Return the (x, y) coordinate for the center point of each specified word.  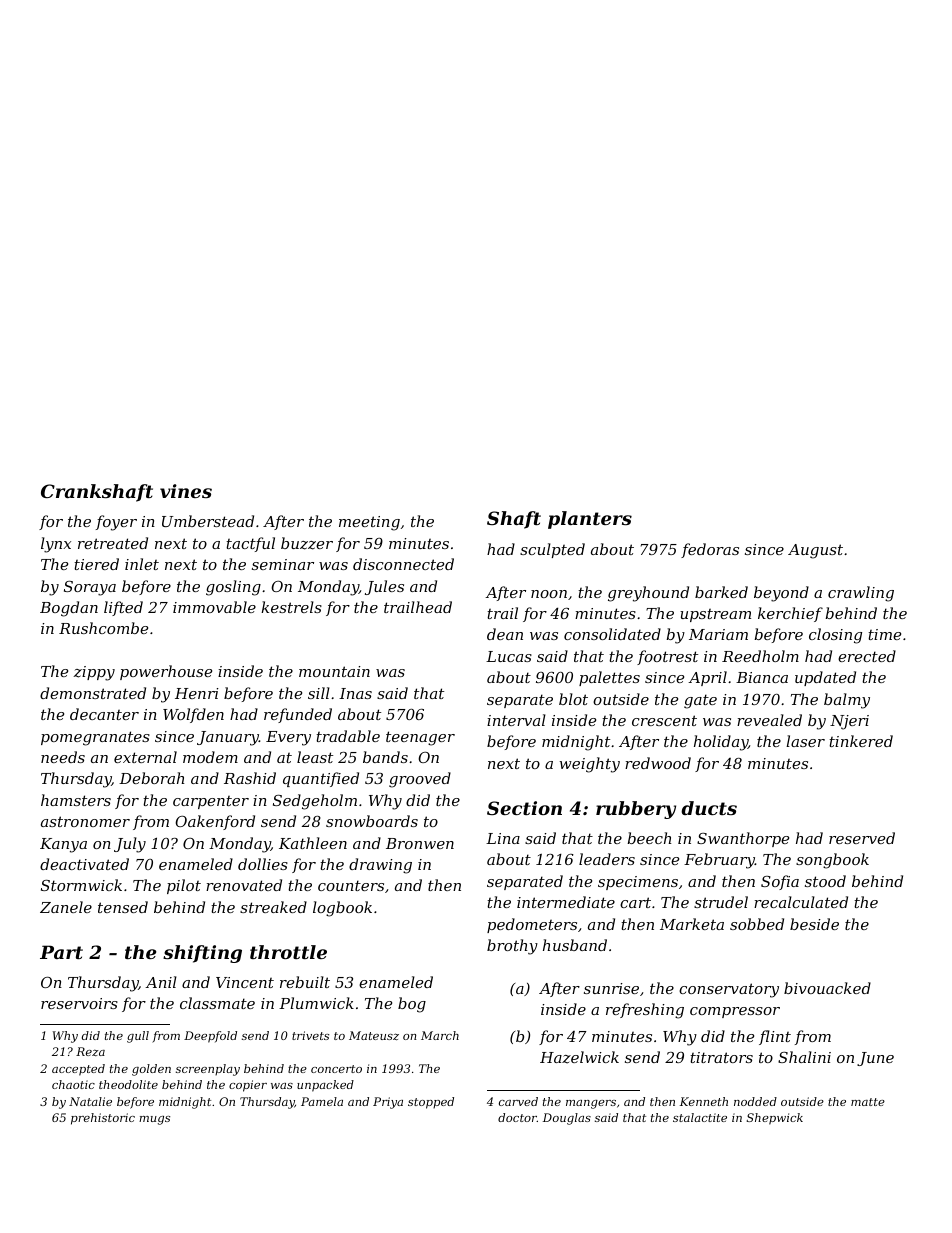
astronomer (85, 821)
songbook (832, 861)
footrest (667, 657)
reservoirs (79, 1003)
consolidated (612, 634)
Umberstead (208, 521)
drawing (380, 866)
